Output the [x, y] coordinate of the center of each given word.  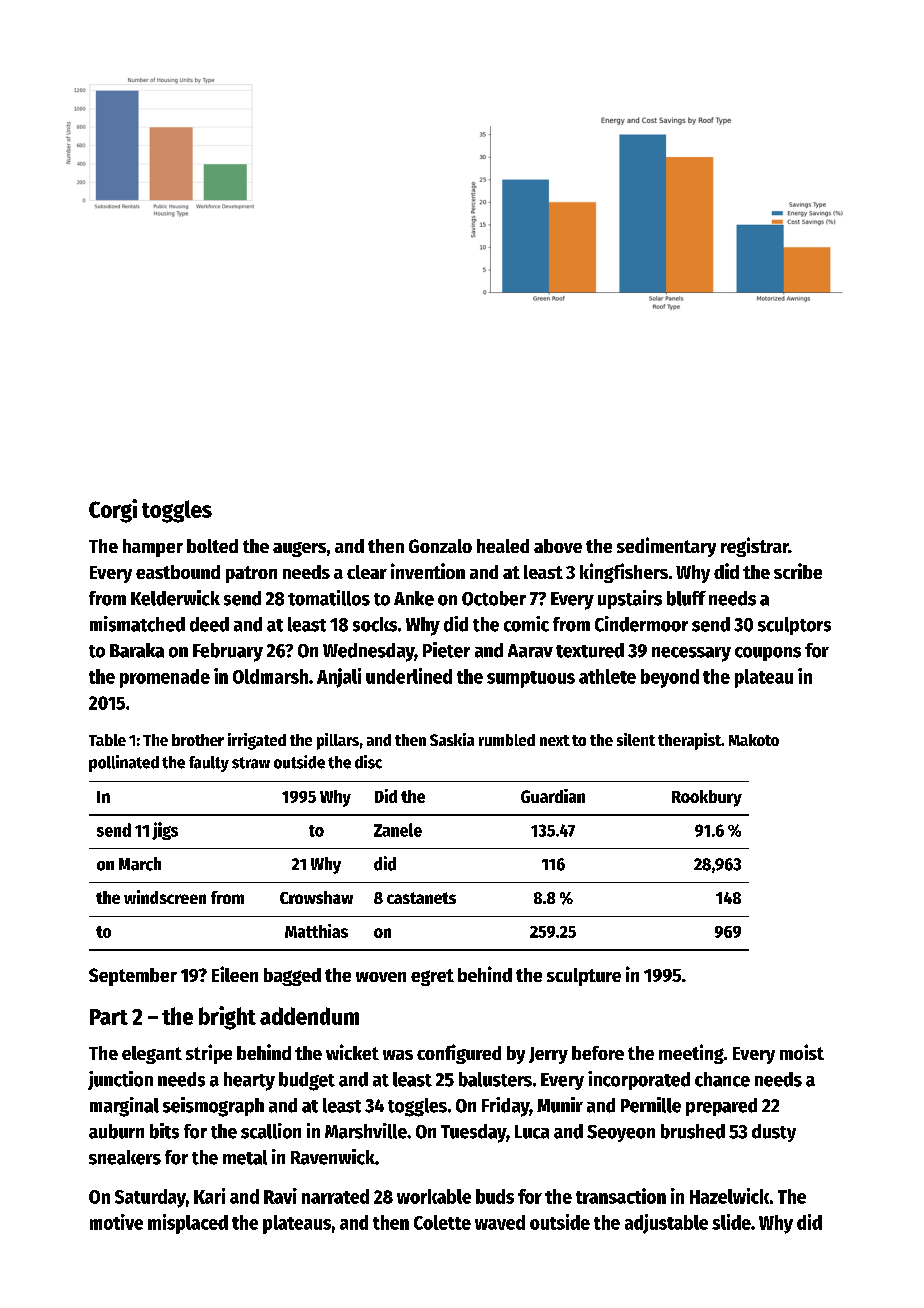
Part [109, 1017]
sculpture [584, 977]
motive [116, 1222]
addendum [309, 1016]
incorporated [639, 1080]
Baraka [137, 650]
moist [802, 1052]
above [558, 546]
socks [375, 624]
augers [299, 549]
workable [434, 1196]
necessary [691, 654]
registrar [755, 547]
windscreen [165, 897]
